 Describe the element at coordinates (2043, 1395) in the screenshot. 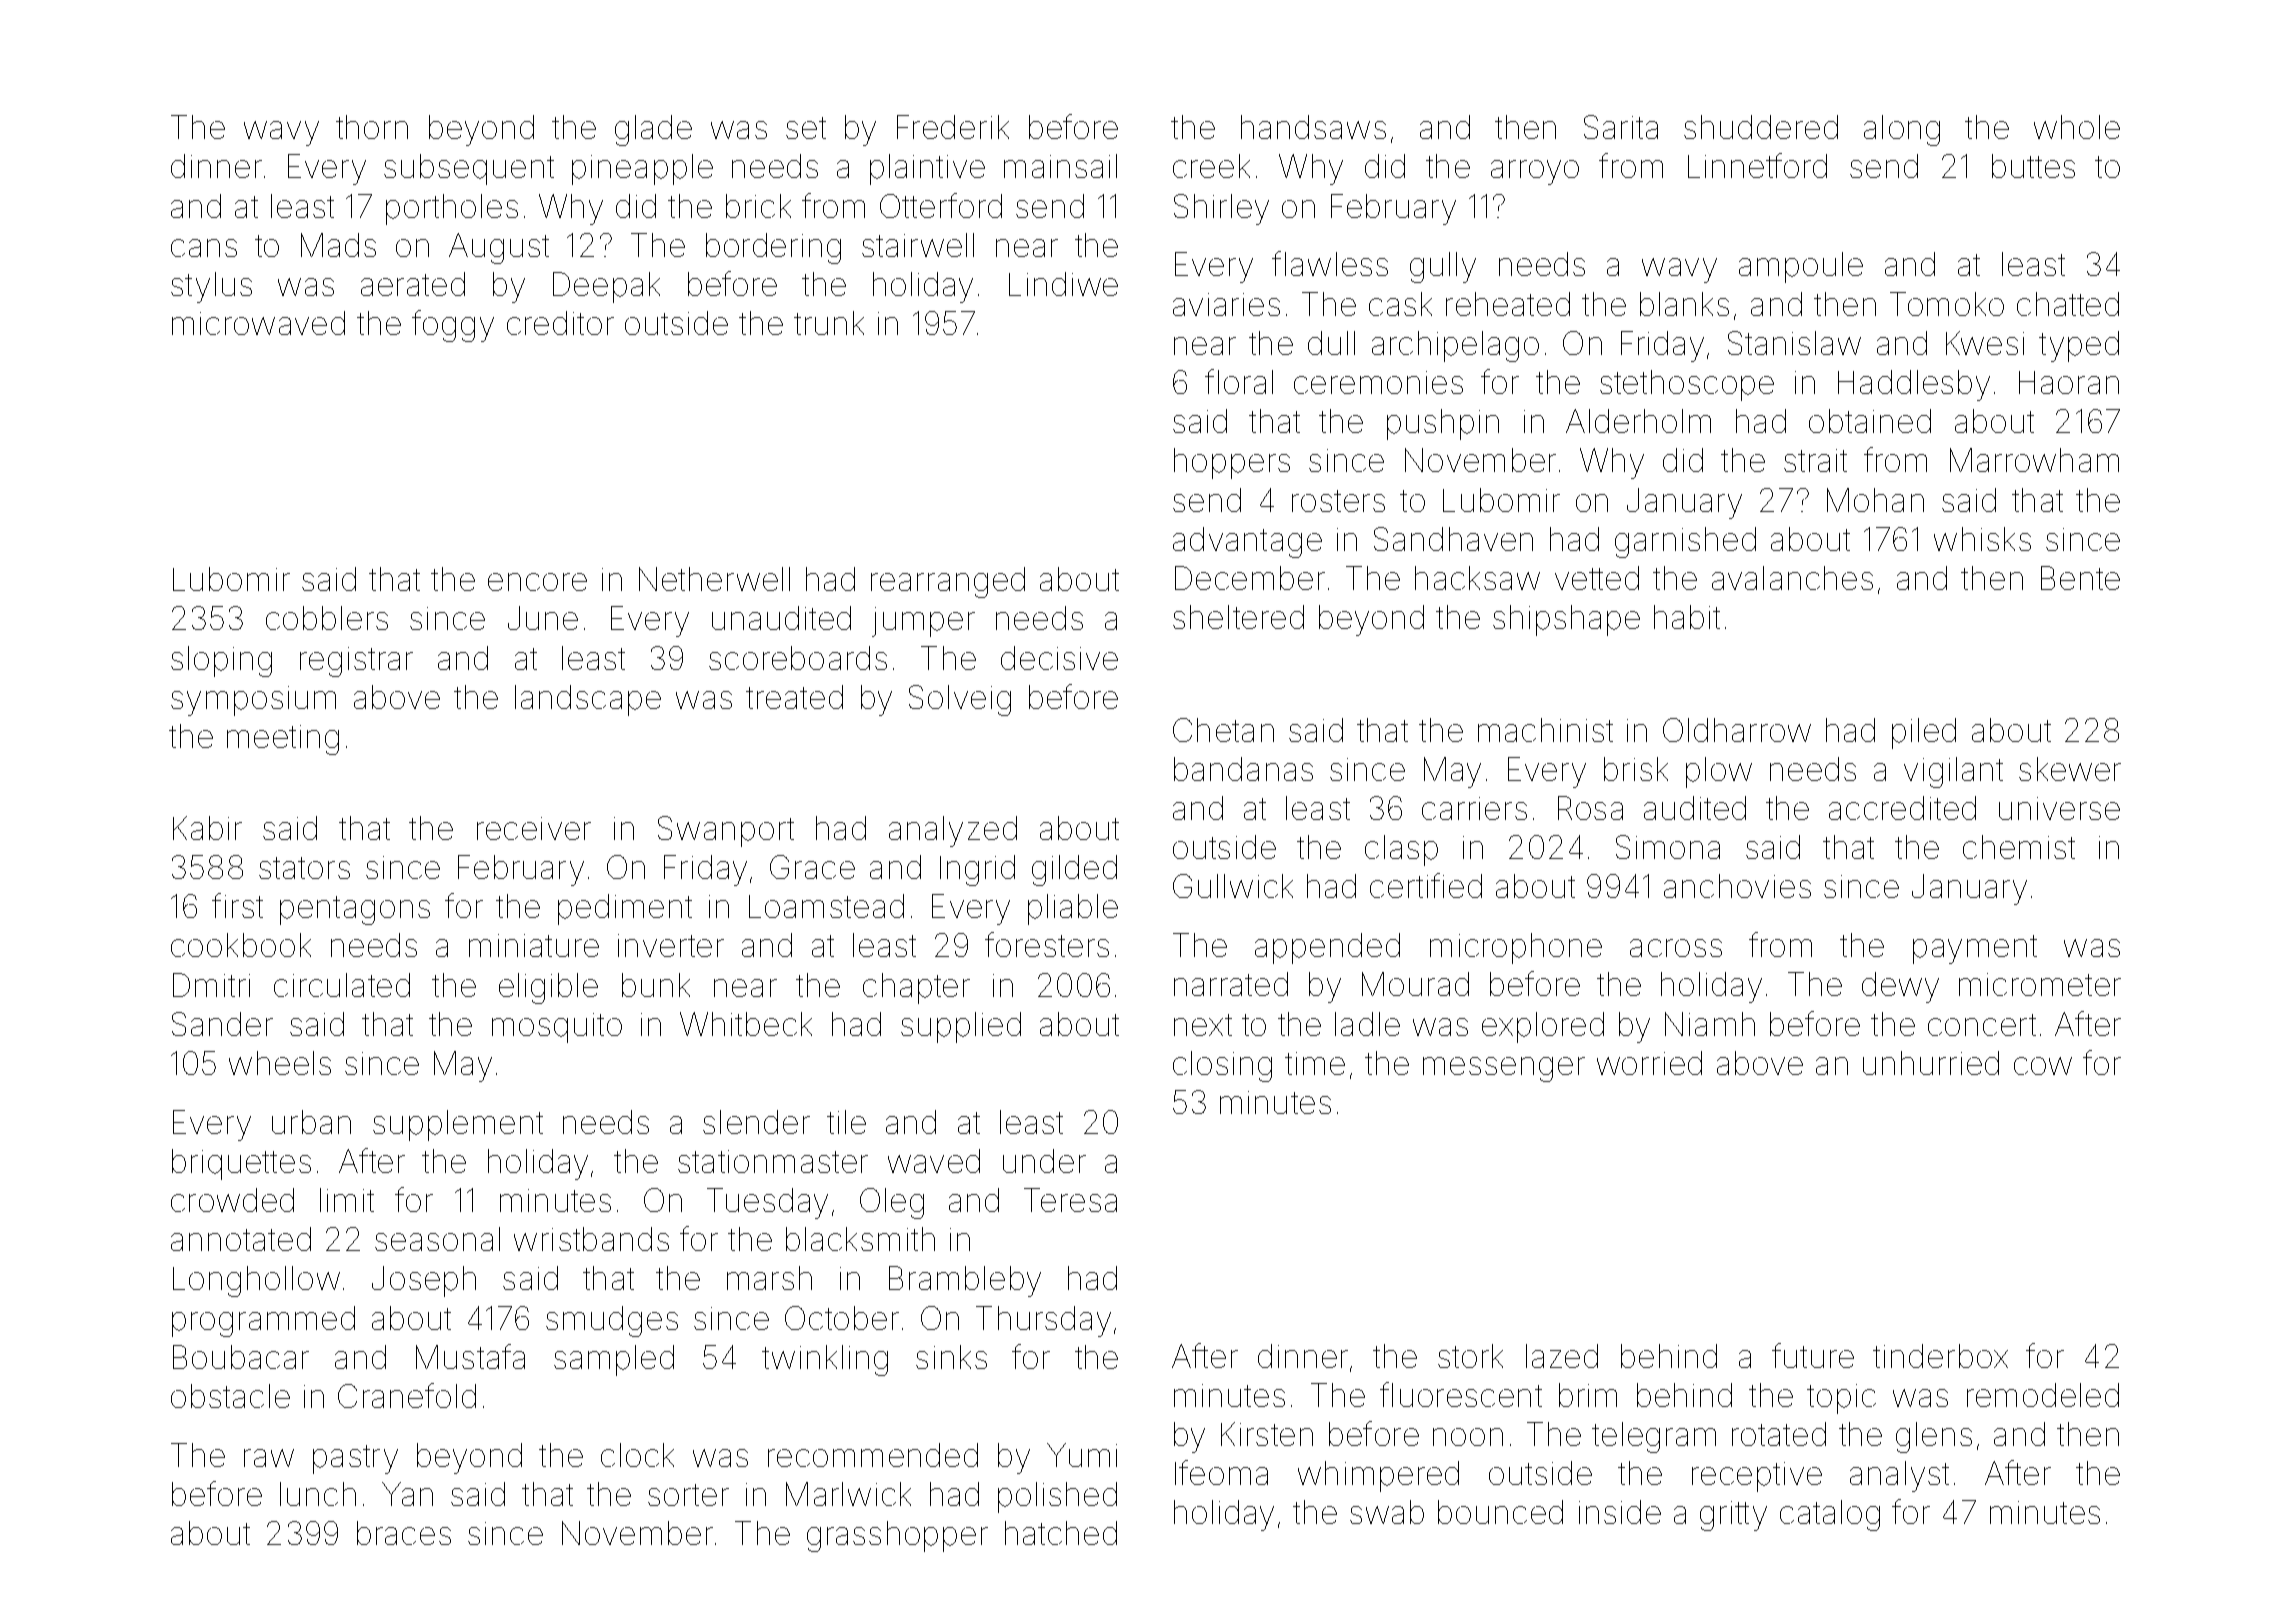

I see `remodeled` at that location.
